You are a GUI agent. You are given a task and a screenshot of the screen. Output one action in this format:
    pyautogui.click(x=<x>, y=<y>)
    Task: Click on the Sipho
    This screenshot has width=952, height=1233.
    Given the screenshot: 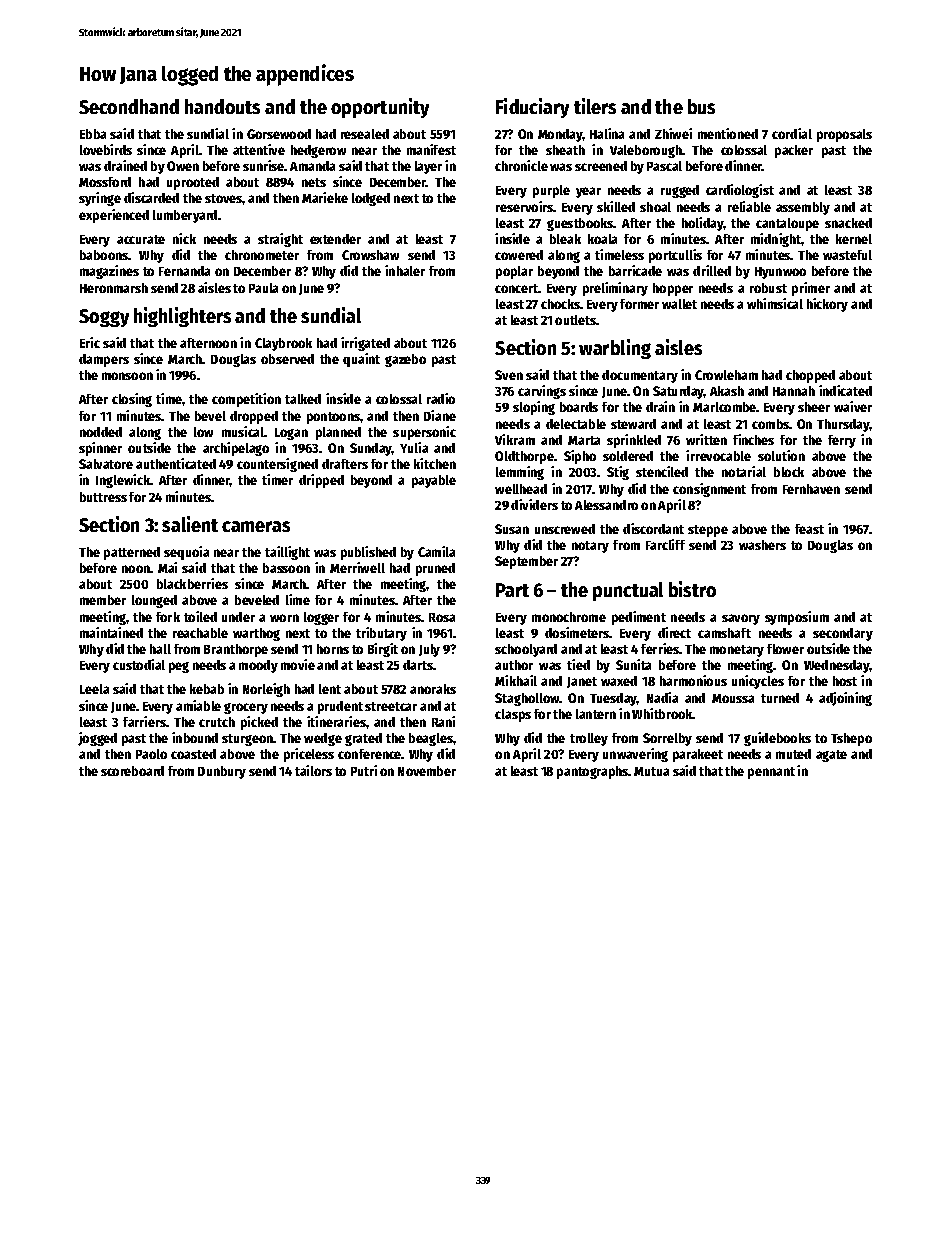 What is the action you would take?
    pyautogui.click(x=580, y=457)
